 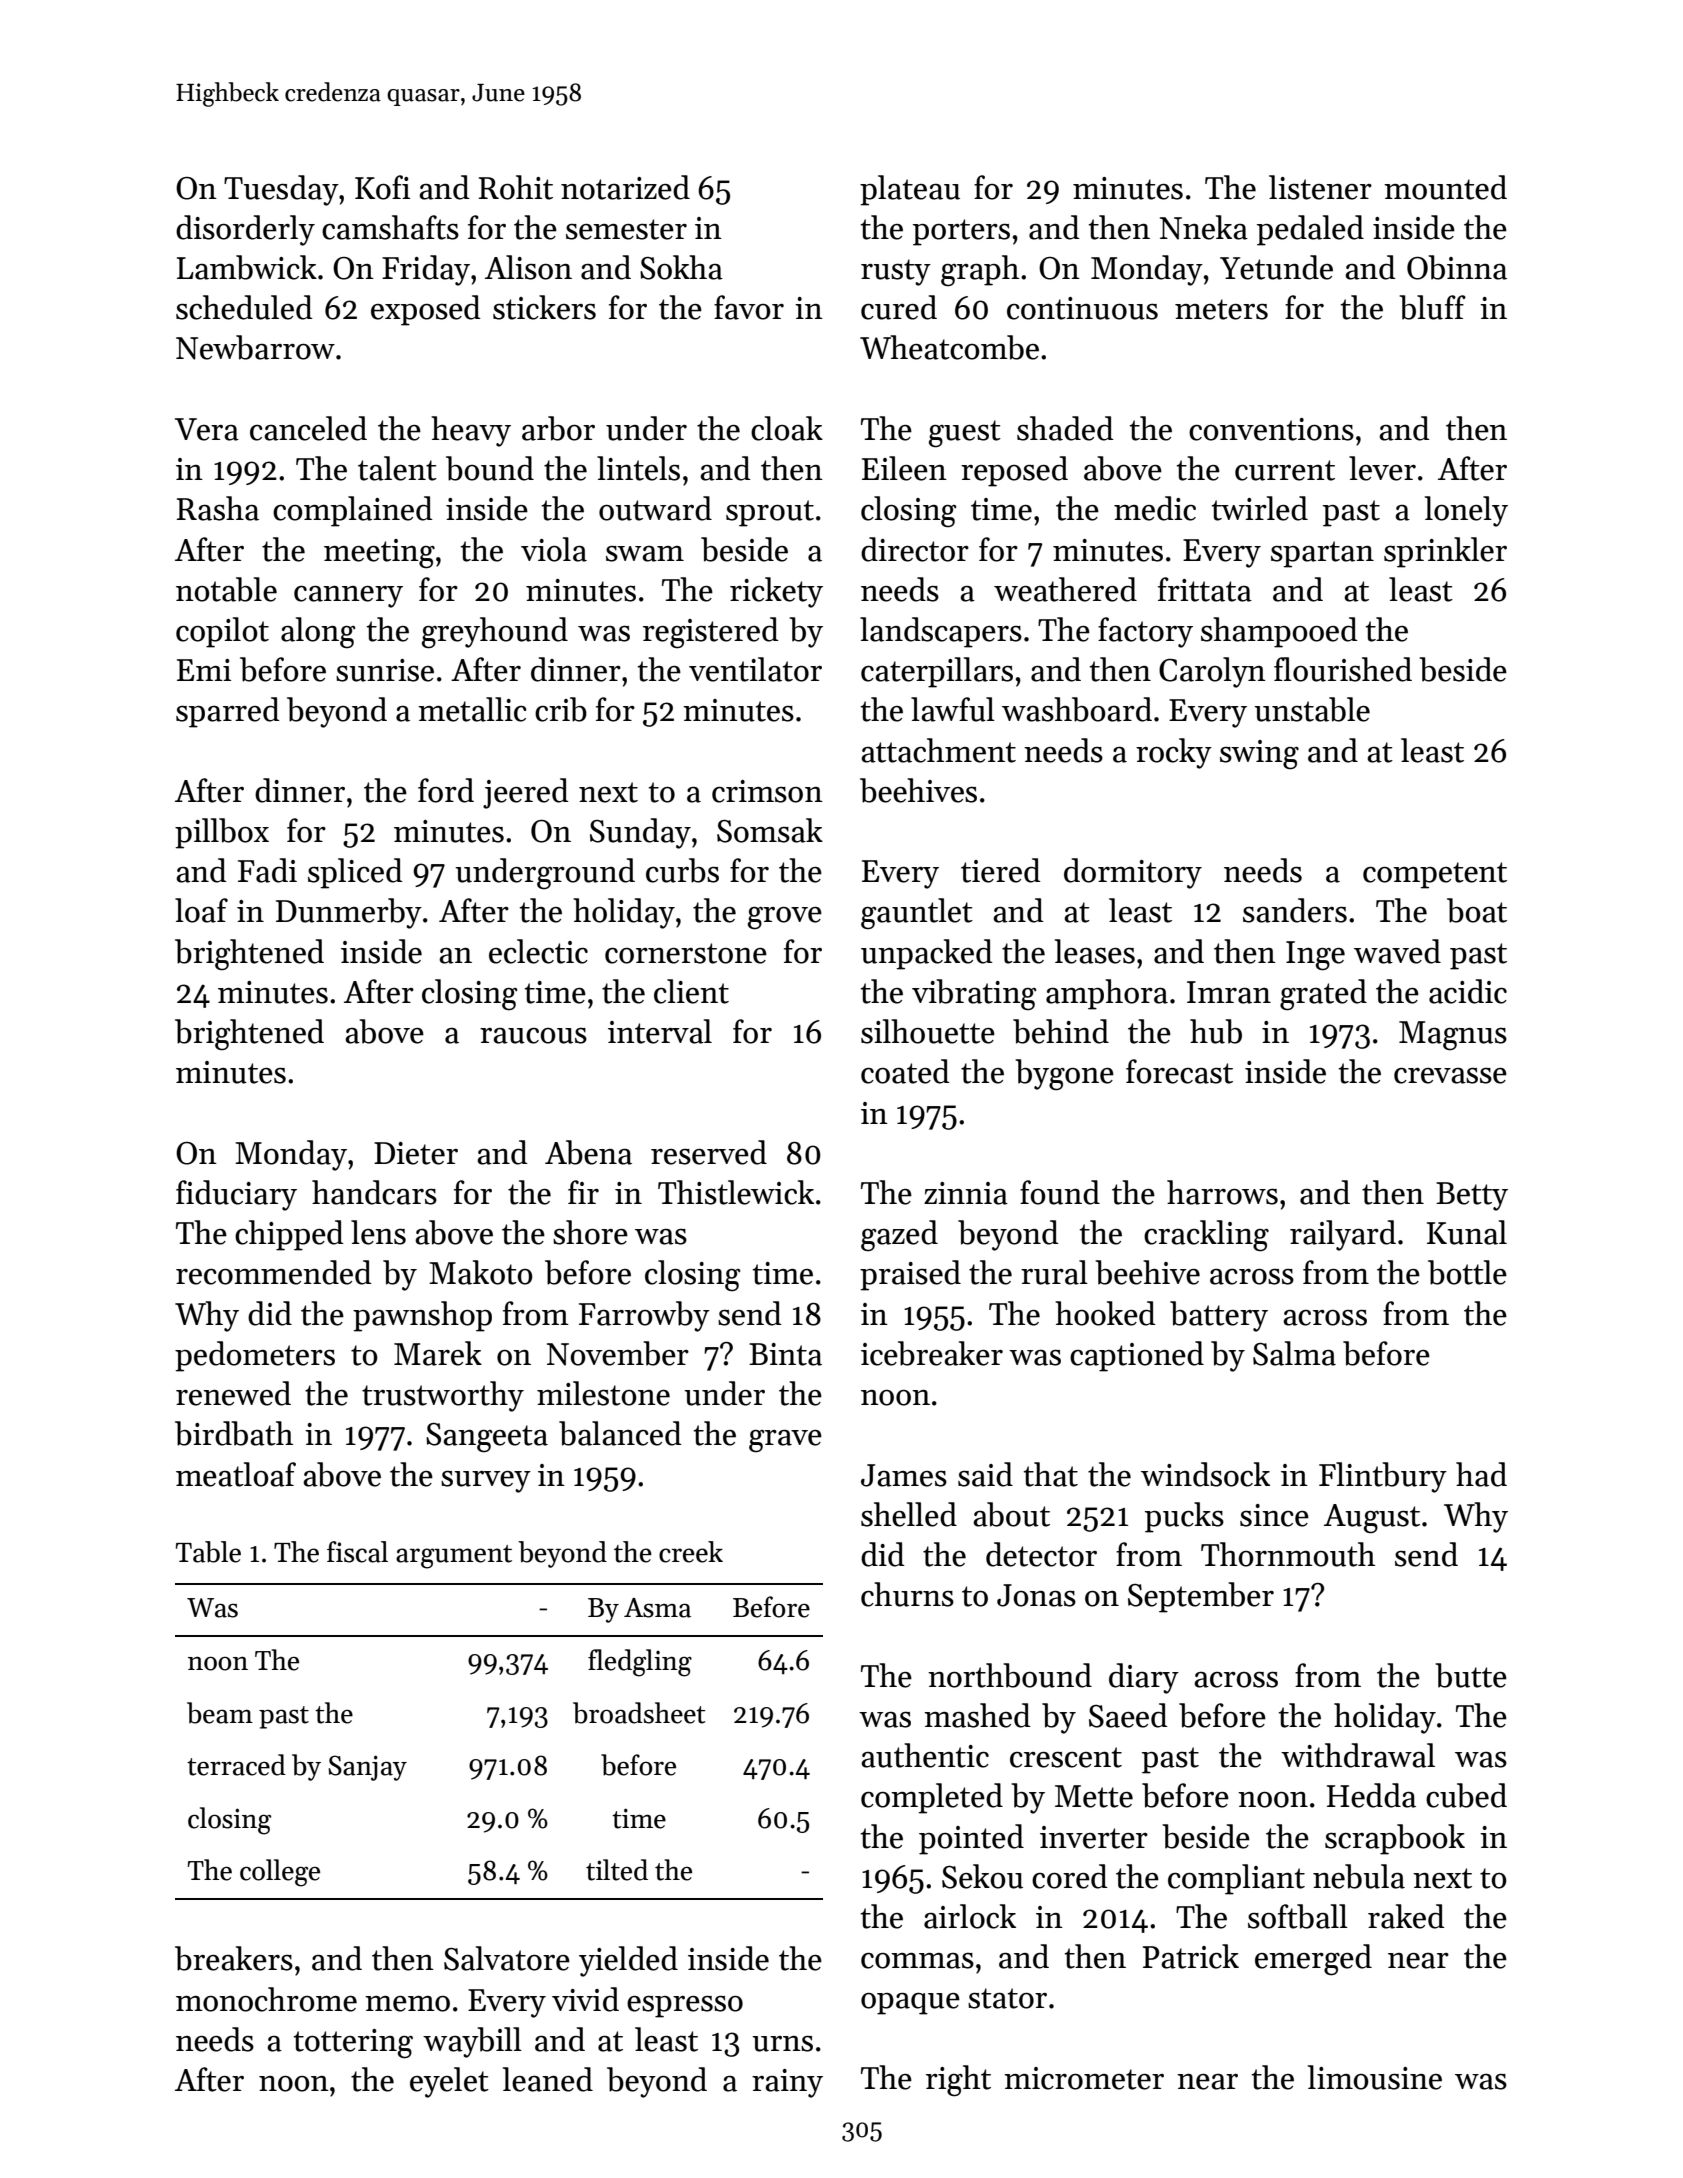 I want to click on canceled, so click(x=308, y=428).
